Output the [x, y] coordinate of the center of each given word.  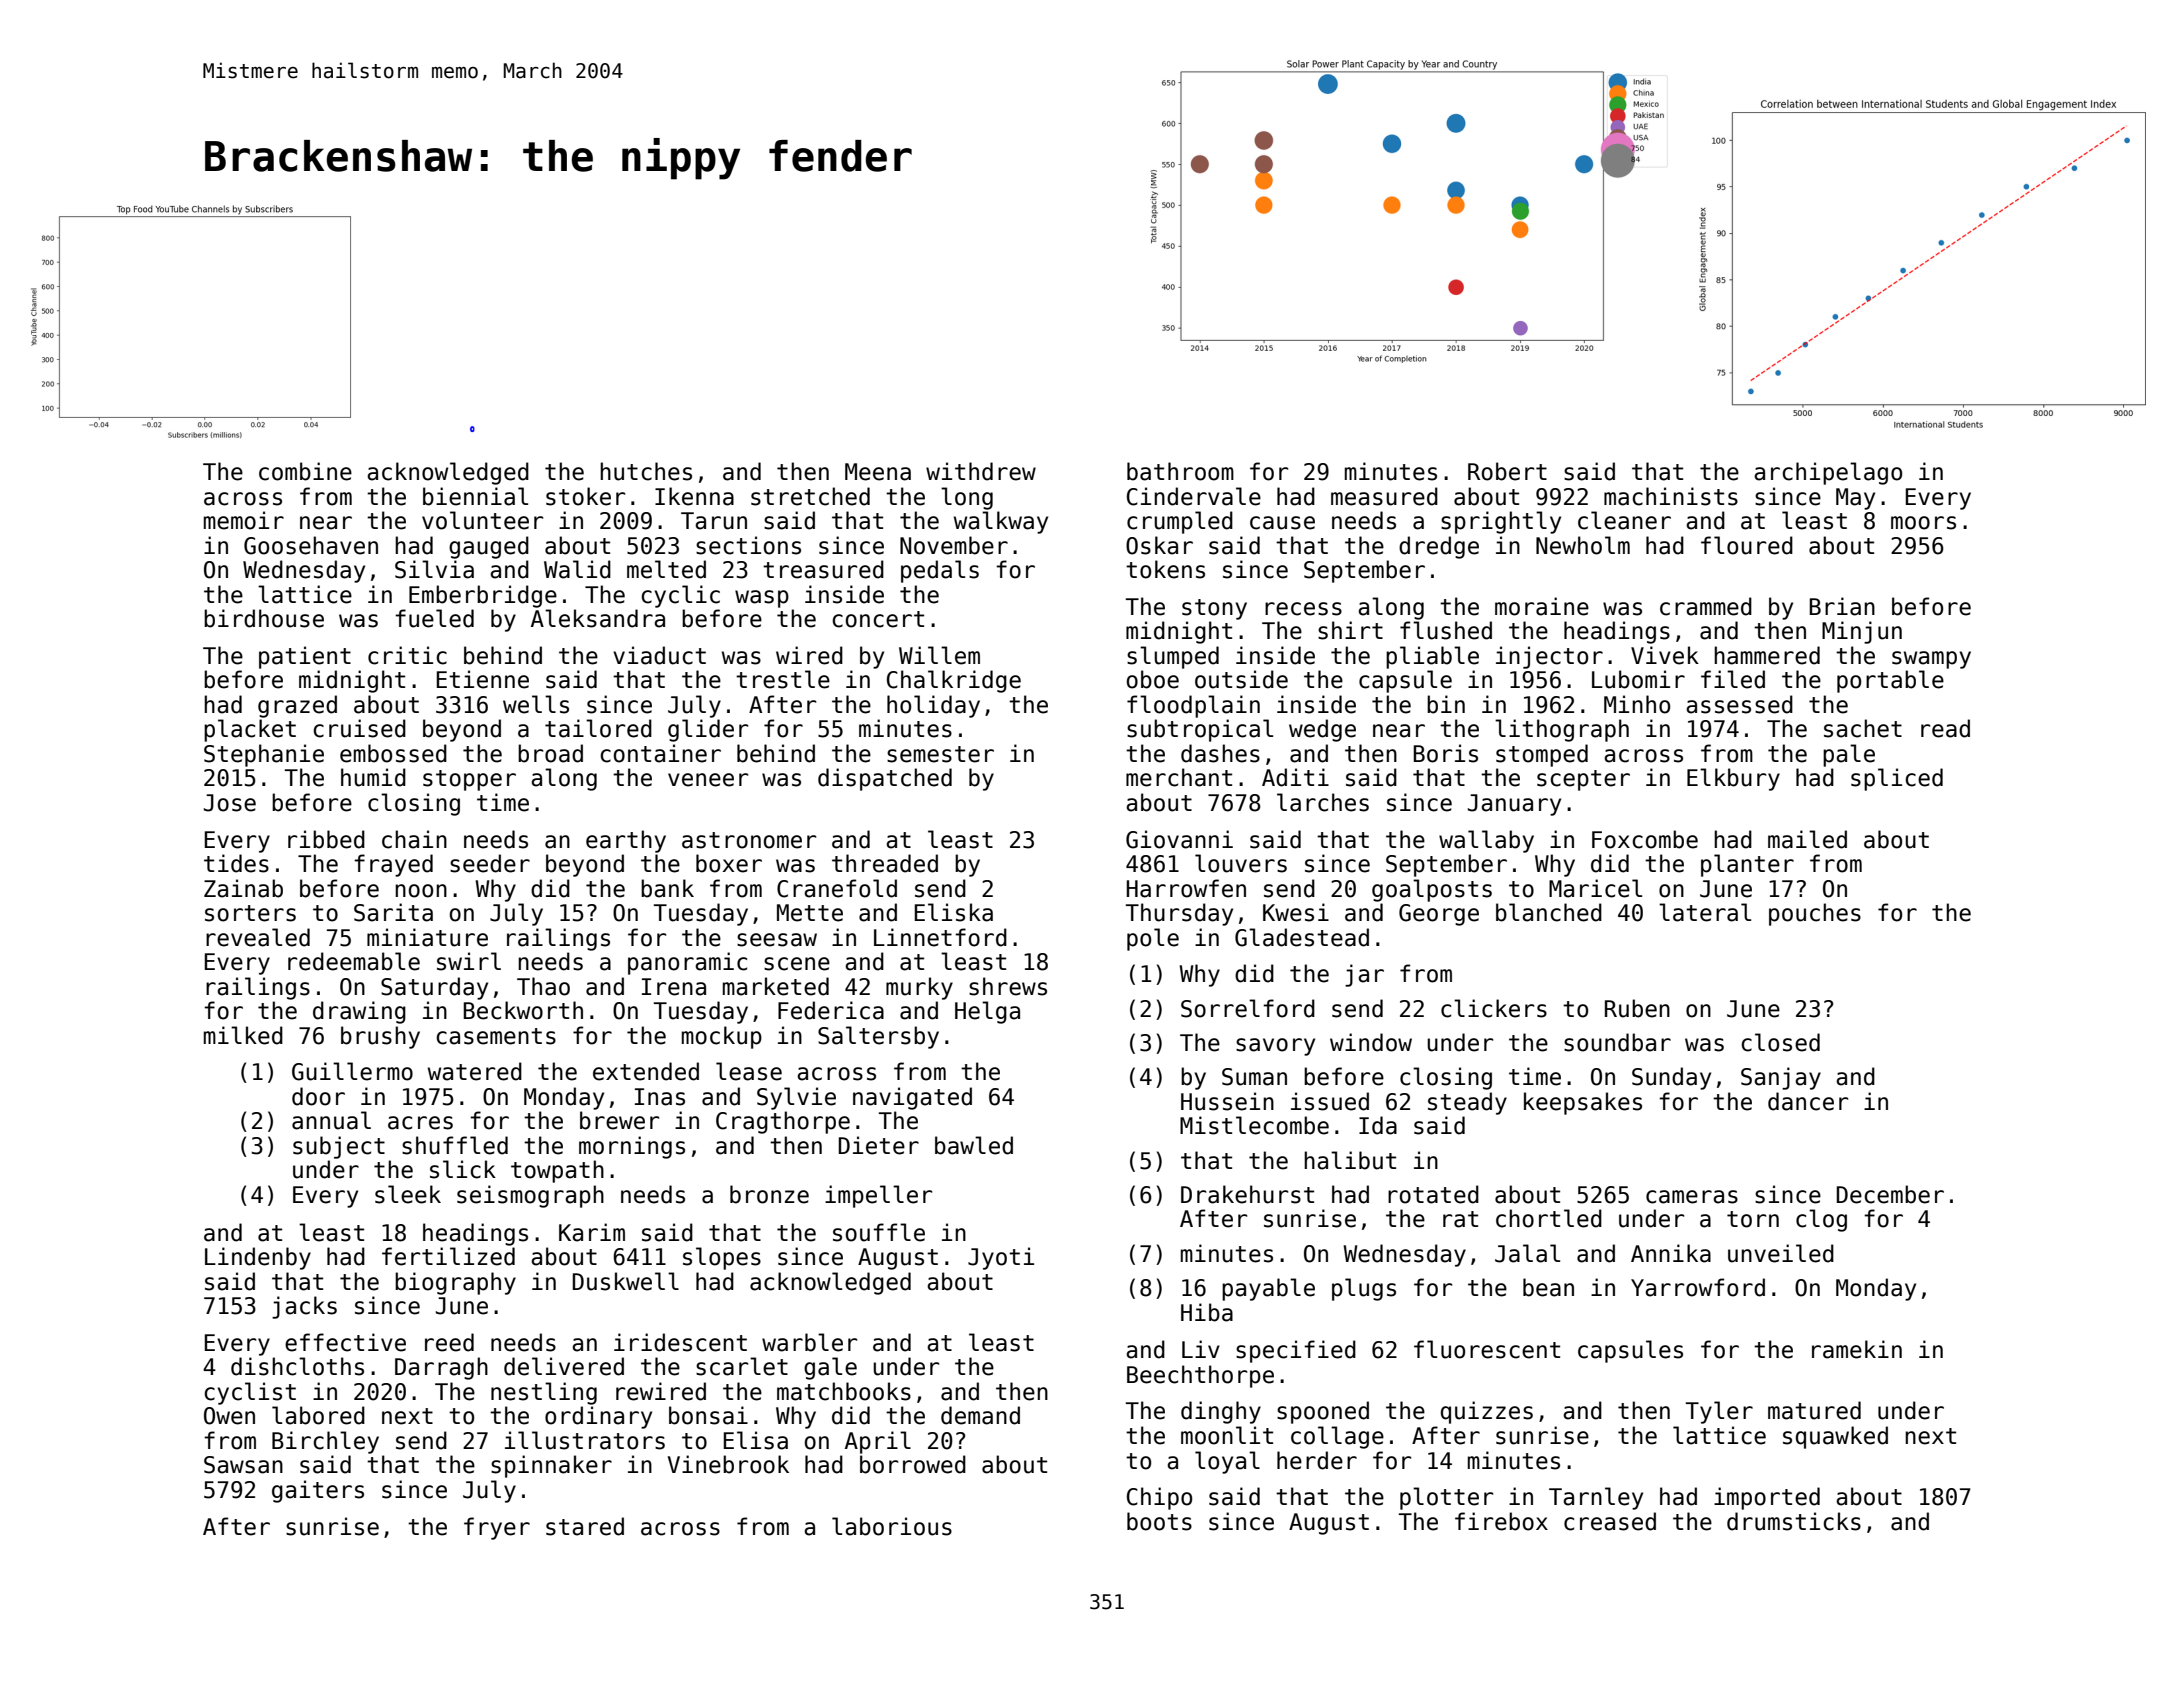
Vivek [1665, 655]
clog [1821, 1220]
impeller [878, 1196]
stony [1214, 609]
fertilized [448, 1256]
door [318, 1096]
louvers [1241, 863]
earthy [626, 841]
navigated [912, 1098]
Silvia [434, 569]
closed [1780, 1042]
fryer [497, 1528]
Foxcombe [1645, 839]
